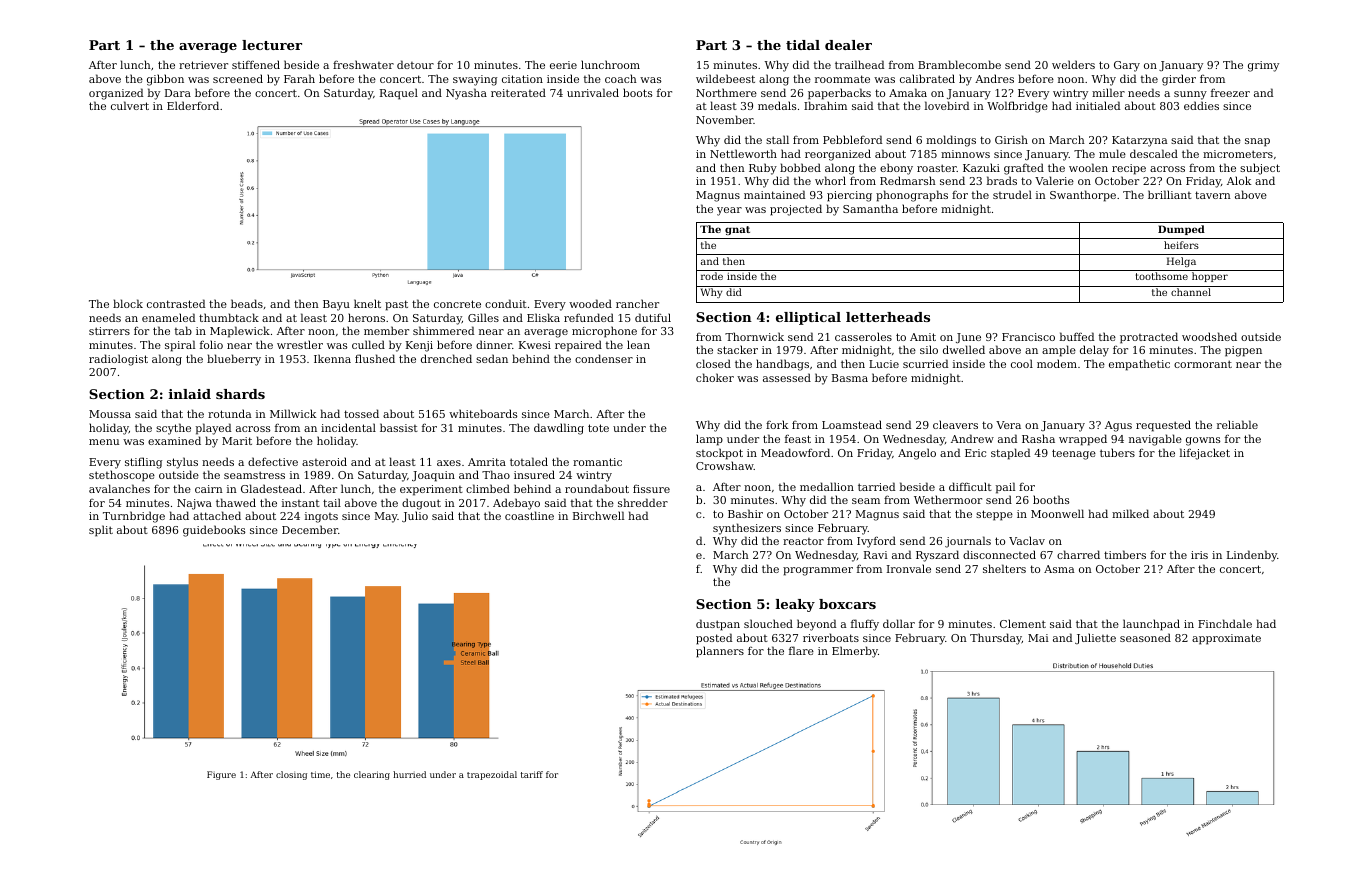 The width and height of the page is (1372, 887). What do you see at coordinates (1205, 454) in the page?
I see `lifejacket` at bounding box center [1205, 454].
